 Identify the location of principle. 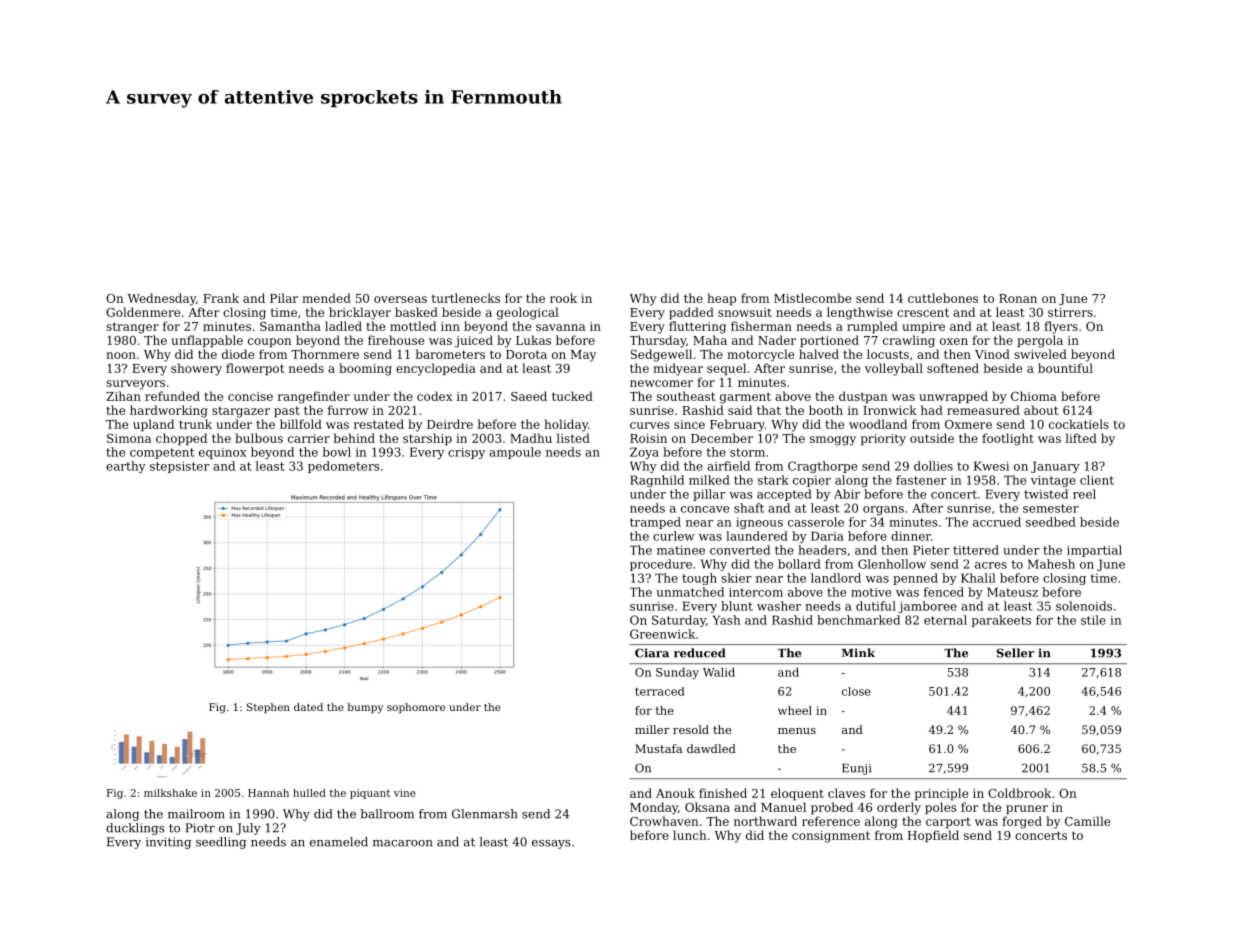
(941, 794).
